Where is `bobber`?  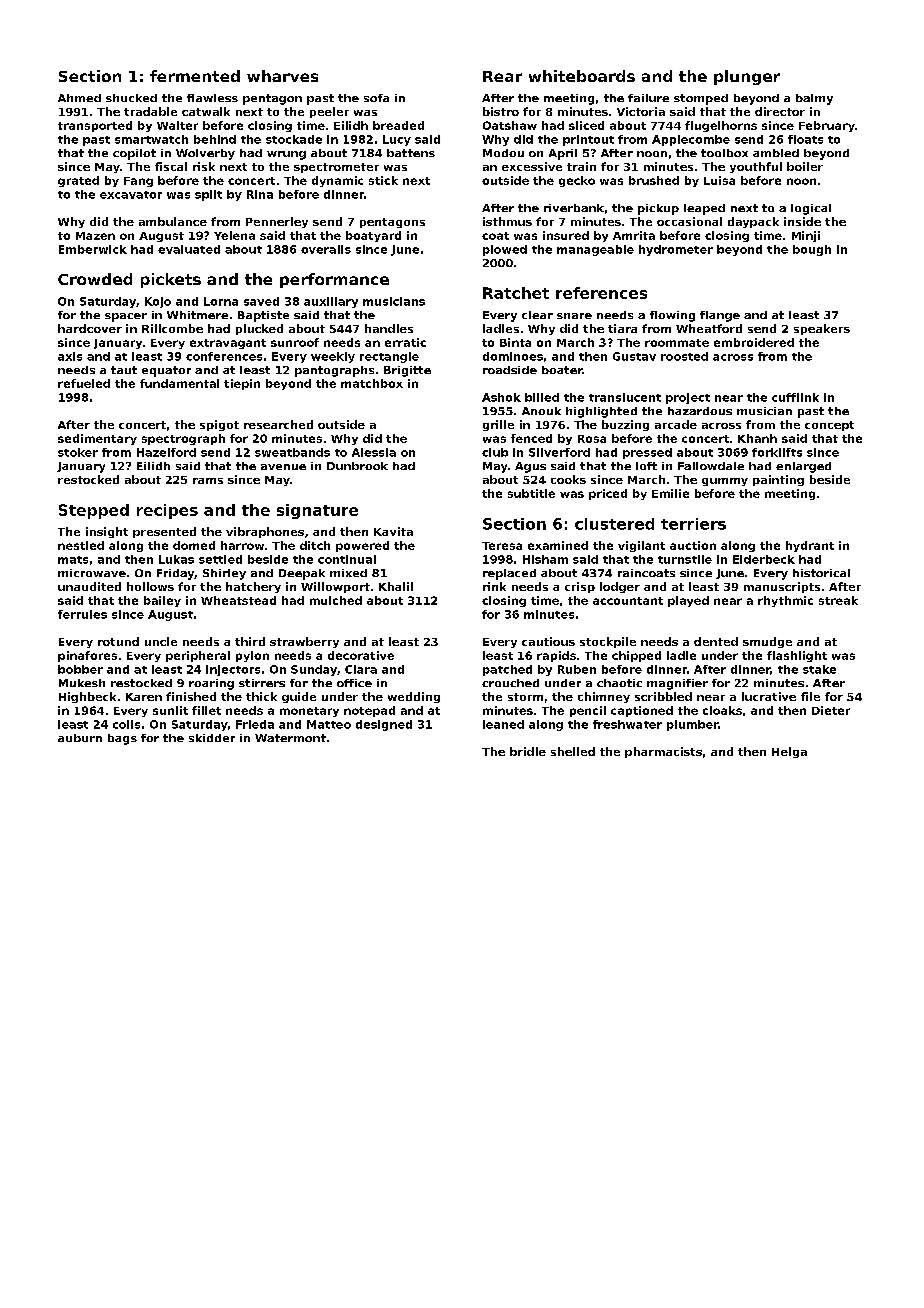
bobber is located at coordinates (80, 669).
